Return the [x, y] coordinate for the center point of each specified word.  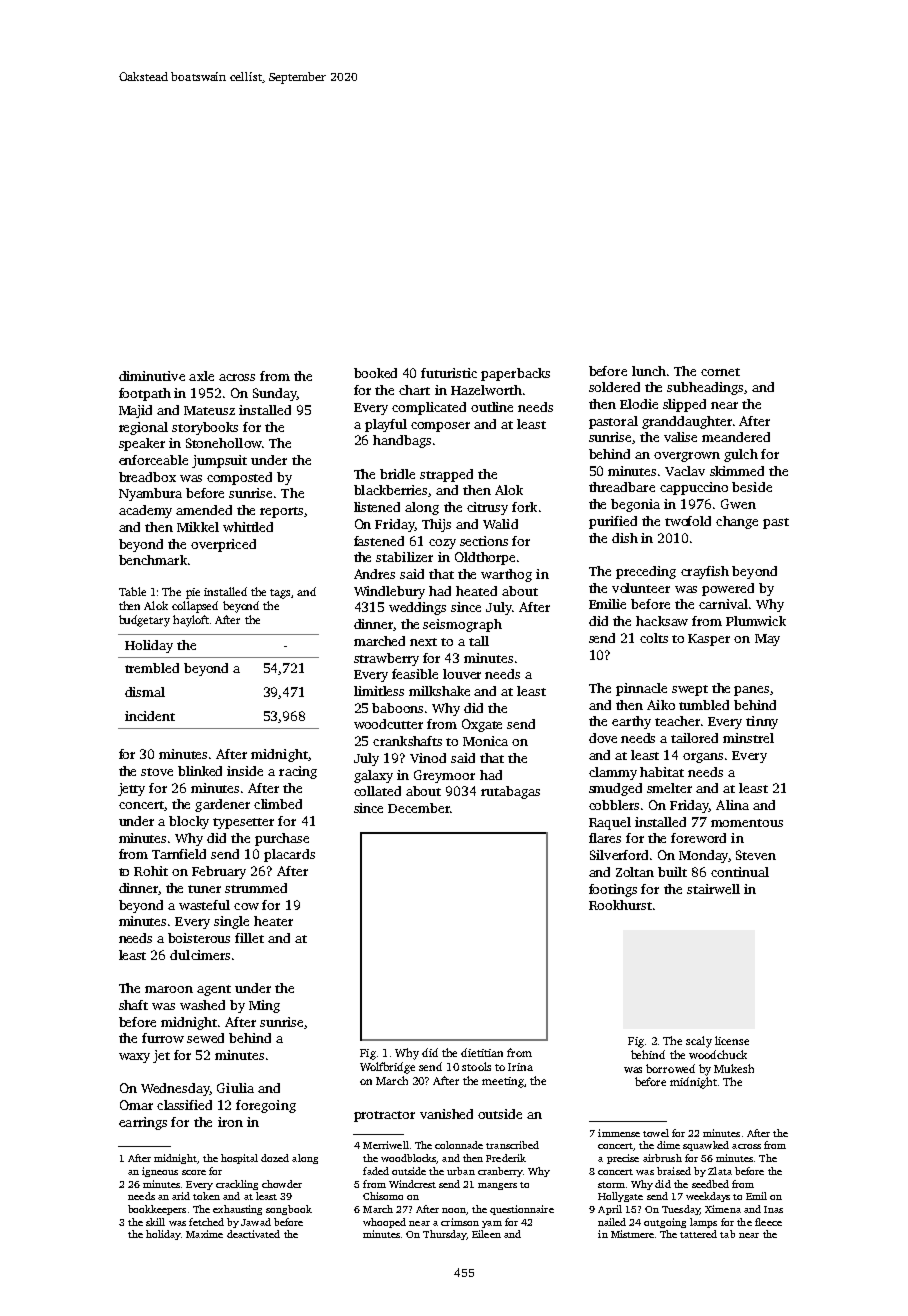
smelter [669, 788]
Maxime [204, 1234]
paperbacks [515, 374]
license [732, 1040]
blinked [200, 771]
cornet [720, 372]
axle [201, 376]
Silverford [619, 855]
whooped [384, 1223]
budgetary [144, 621]
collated [377, 791]
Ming [264, 1006]
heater [273, 921]
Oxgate [482, 725]
